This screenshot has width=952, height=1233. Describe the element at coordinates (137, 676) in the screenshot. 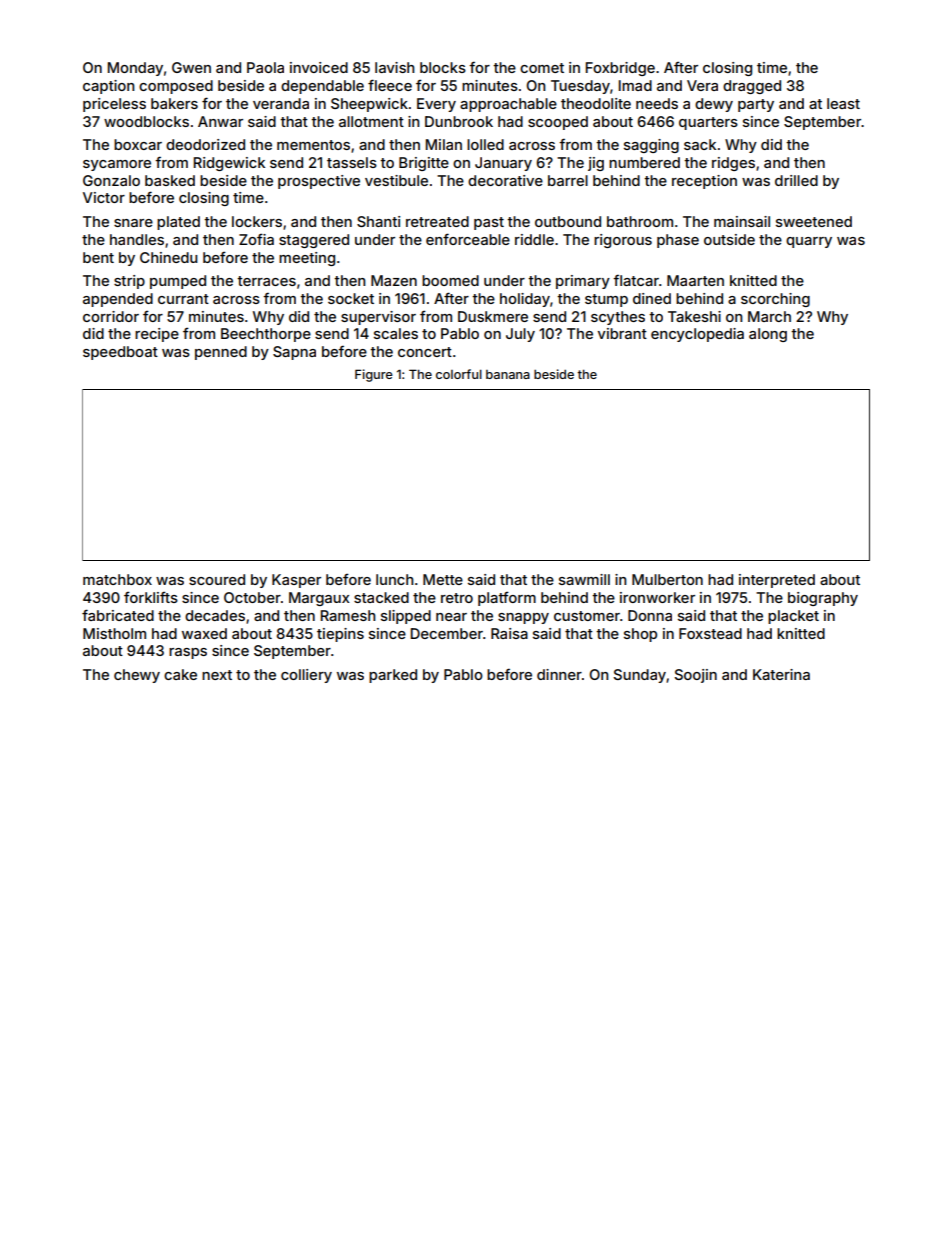

I see `chewy` at that location.
